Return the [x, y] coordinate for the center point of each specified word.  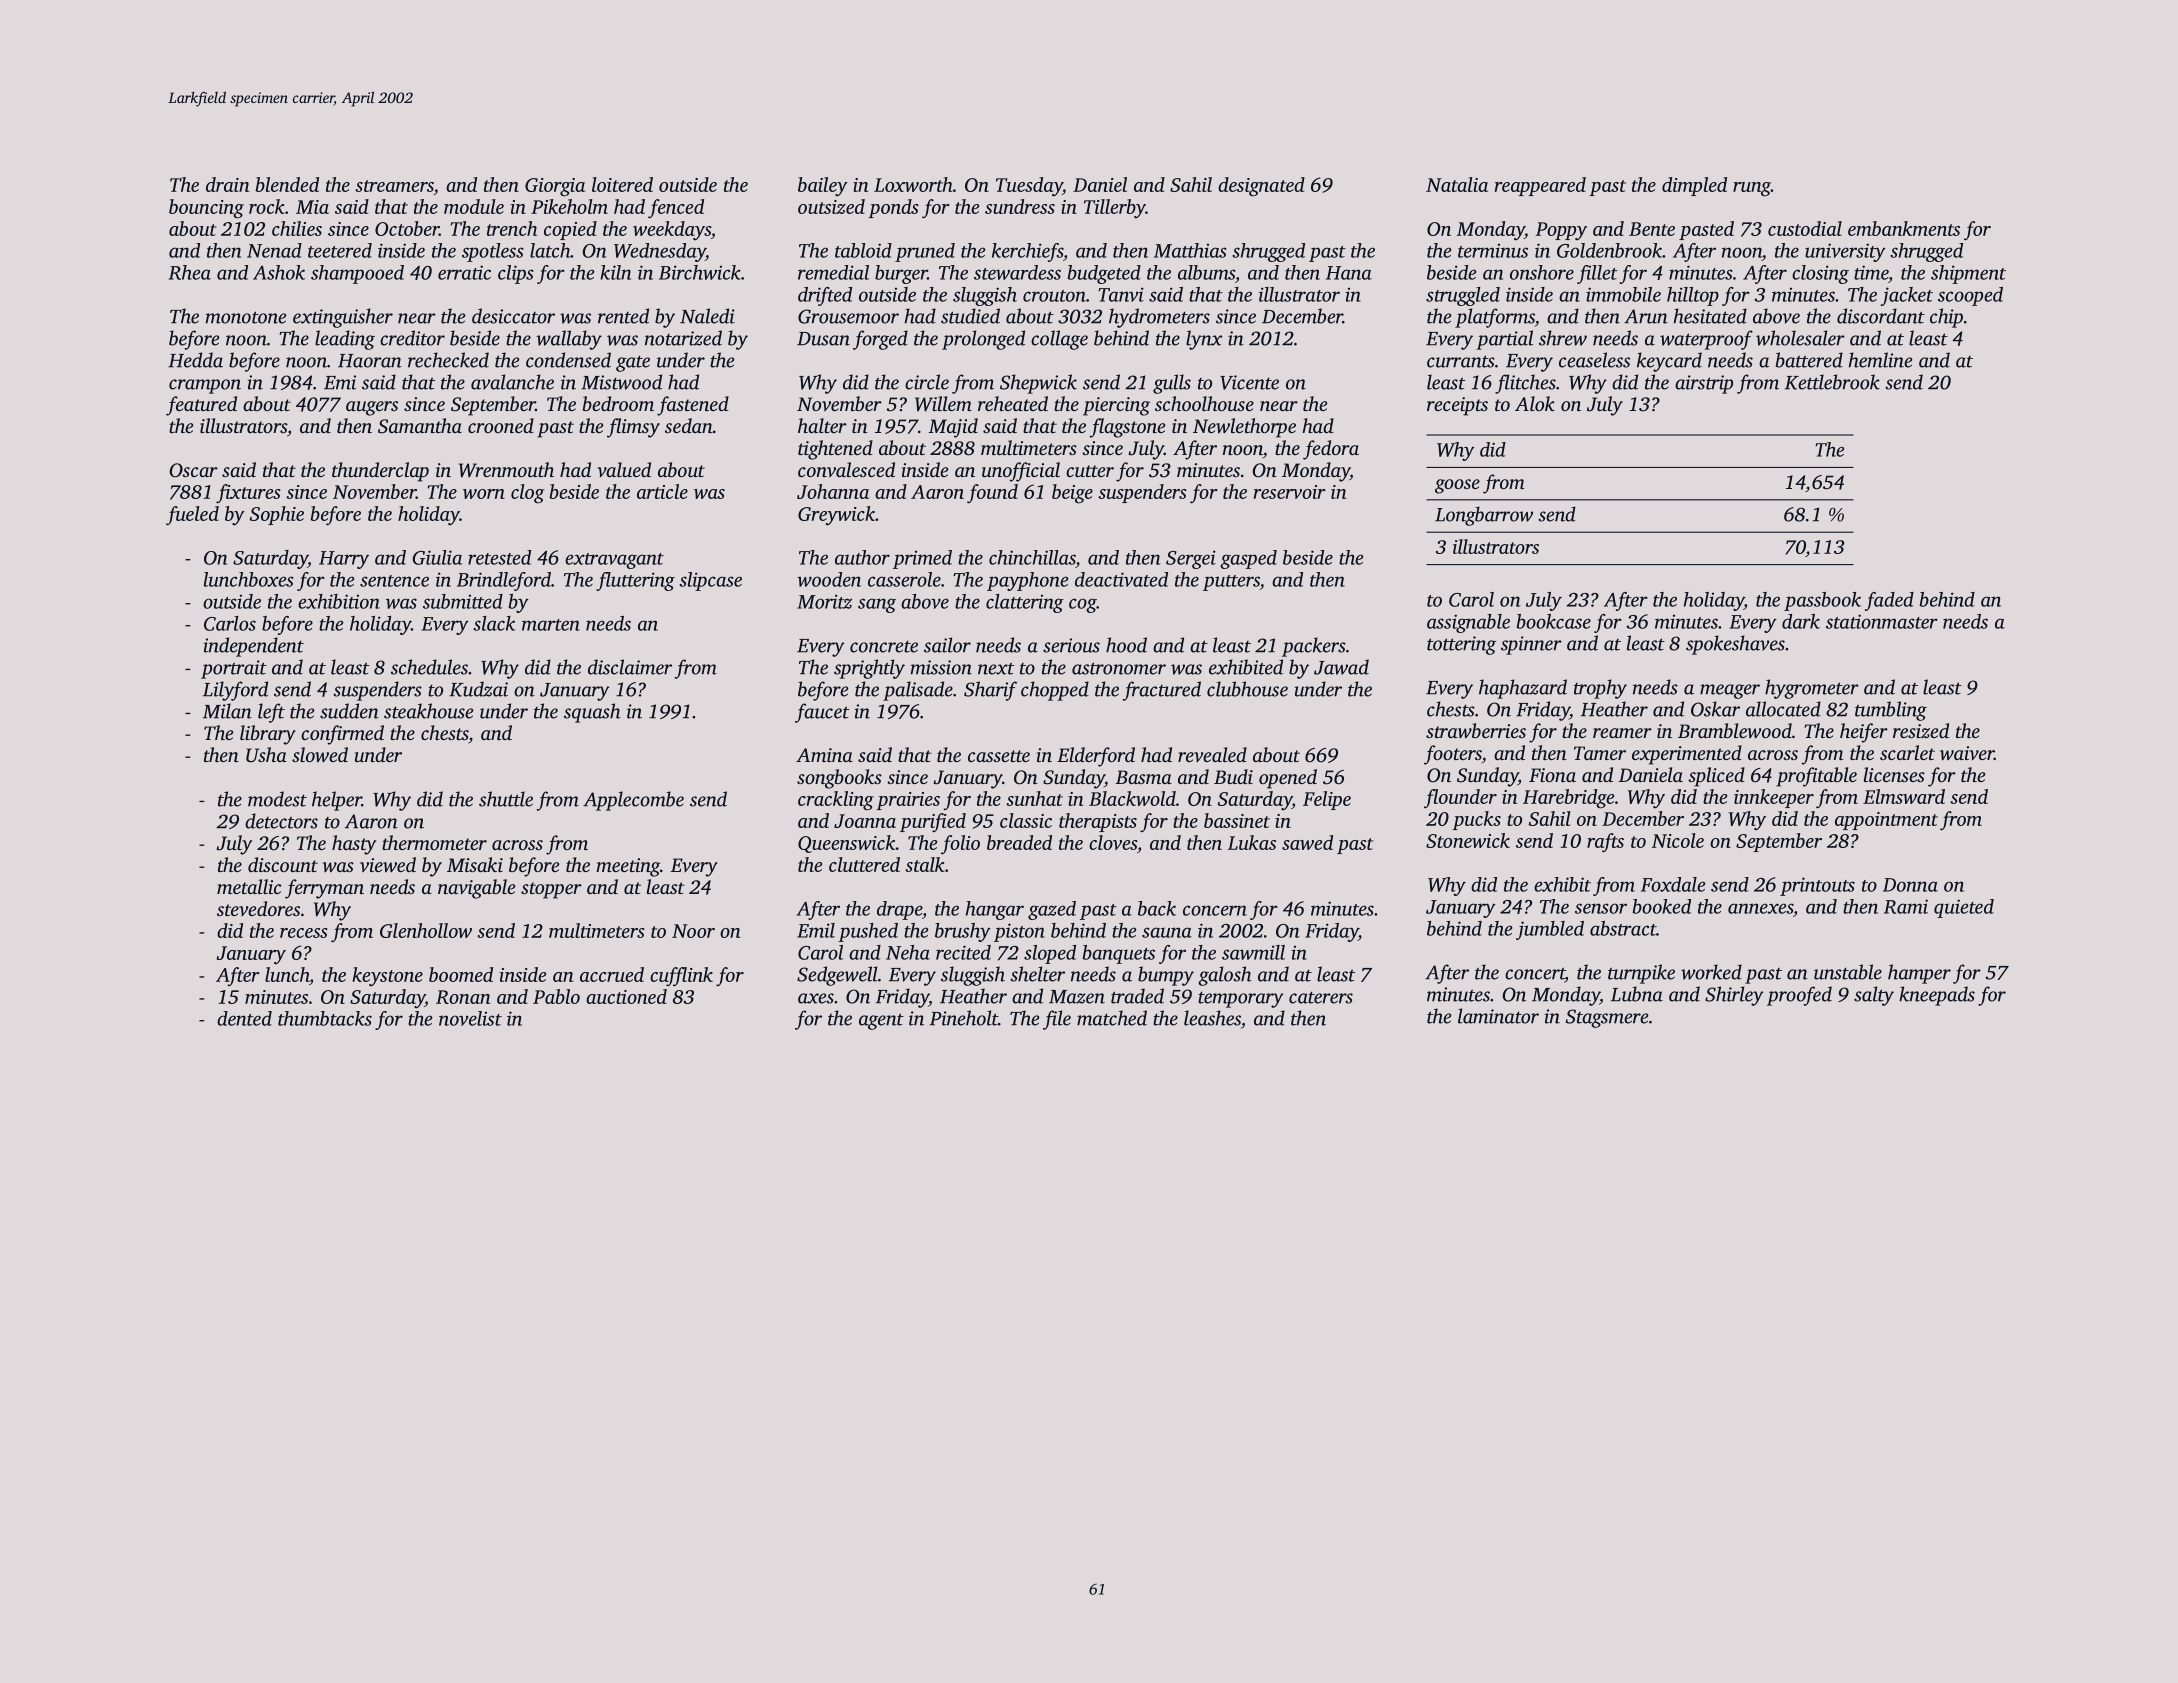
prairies [908, 801]
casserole [904, 579]
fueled [192, 516]
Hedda [195, 360]
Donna [1910, 885]
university [1845, 252]
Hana [1349, 273]
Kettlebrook [1832, 382]
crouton [1054, 296]
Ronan [463, 997]
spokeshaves [1735, 645]
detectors [281, 821]
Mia [312, 207]
